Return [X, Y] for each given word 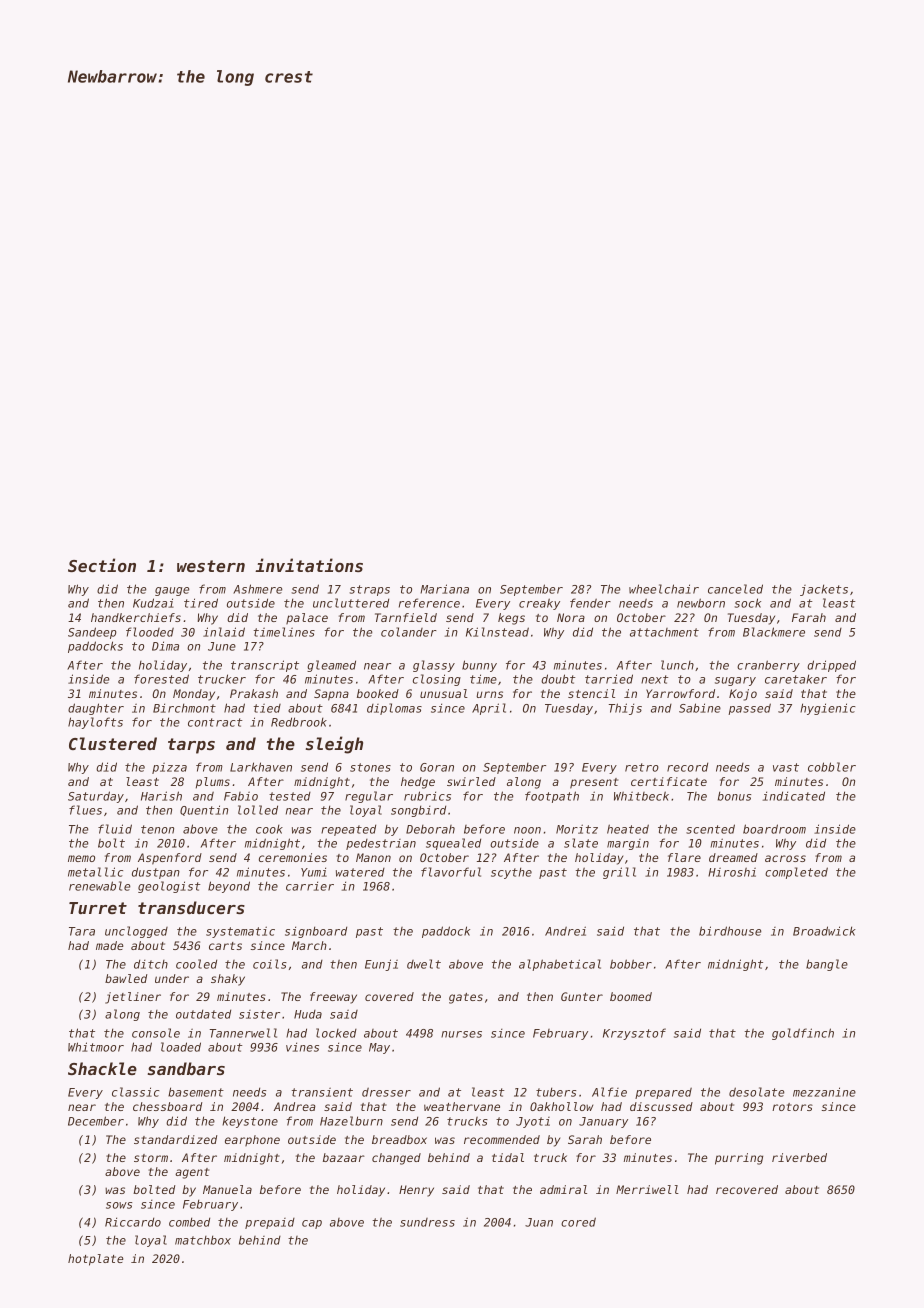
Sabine [700, 708]
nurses [461, 1034]
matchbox [203, 1240]
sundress [427, 1222]
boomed [631, 996]
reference [429, 603]
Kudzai [153, 603]
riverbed [799, 1157]
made [109, 945]
